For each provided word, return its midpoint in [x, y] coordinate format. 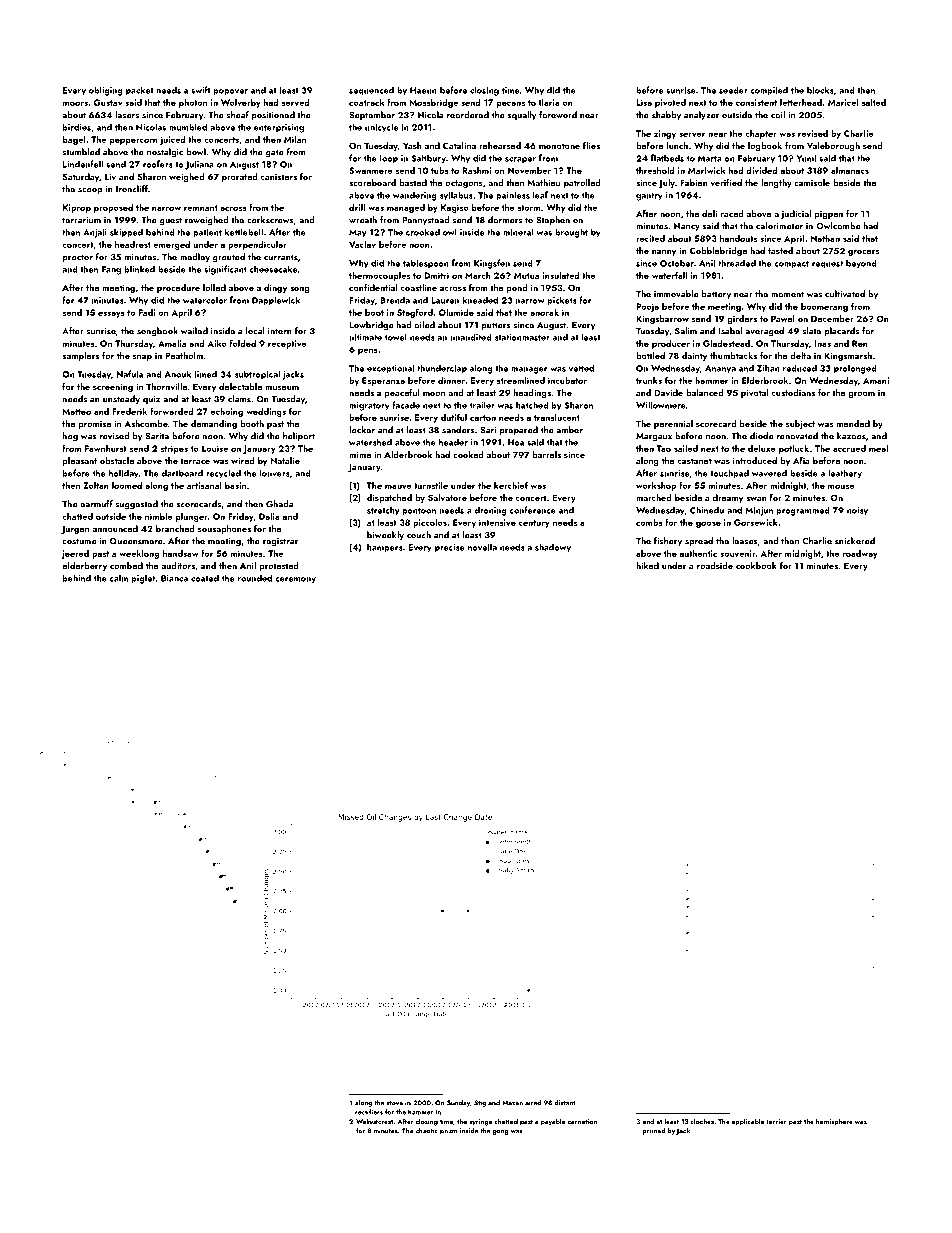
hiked [647, 565]
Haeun [423, 90]
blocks [820, 90]
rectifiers [369, 1112]
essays [111, 314]
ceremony [295, 580]
